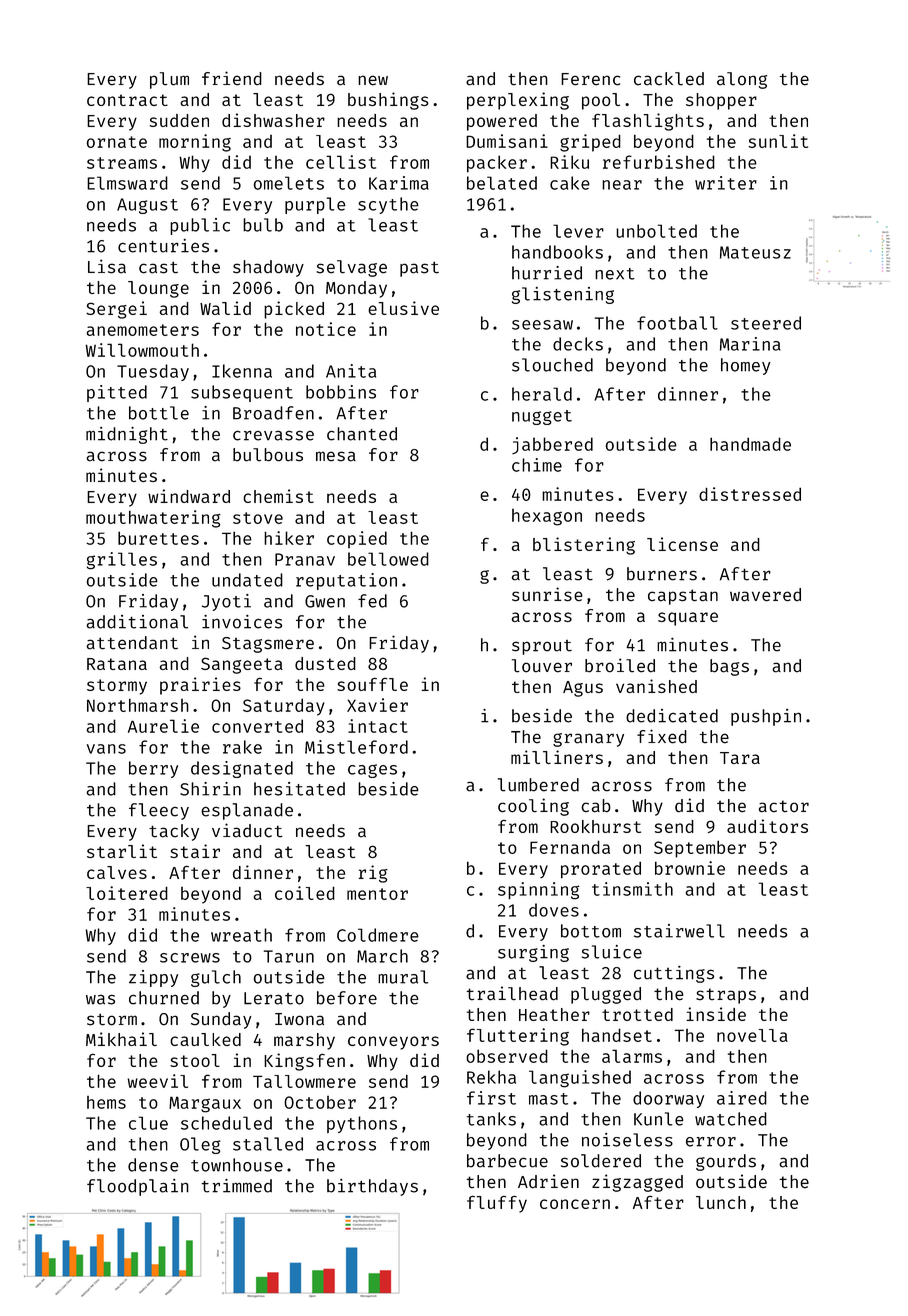 The image size is (908, 1316). Describe the element at coordinates (169, 80) in the page. I see `plum` at that location.
